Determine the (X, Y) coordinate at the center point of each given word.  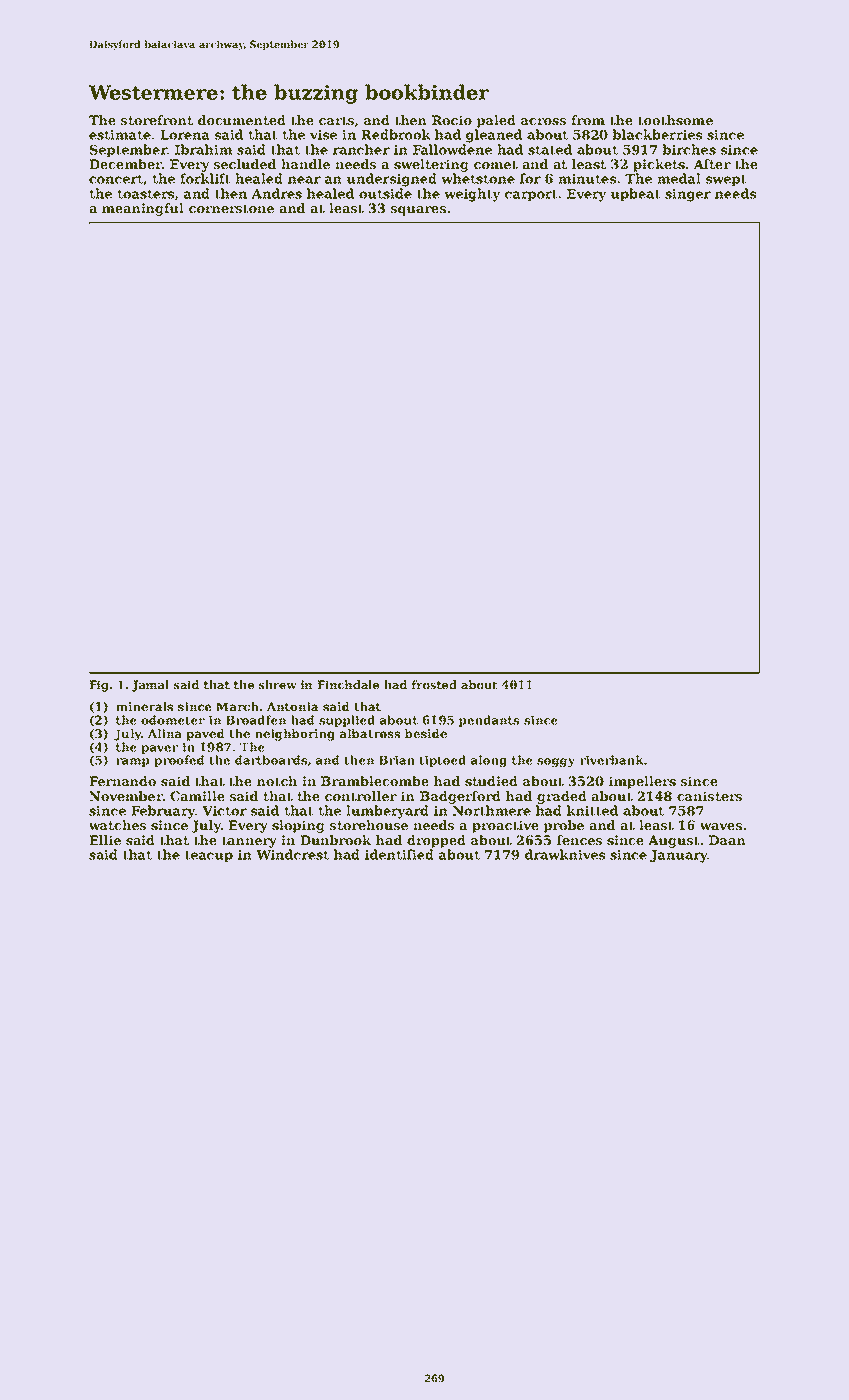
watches (117, 825)
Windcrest (292, 854)
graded (562, 797)
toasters (146, 194)
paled (496, 121)
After (712, 164)
